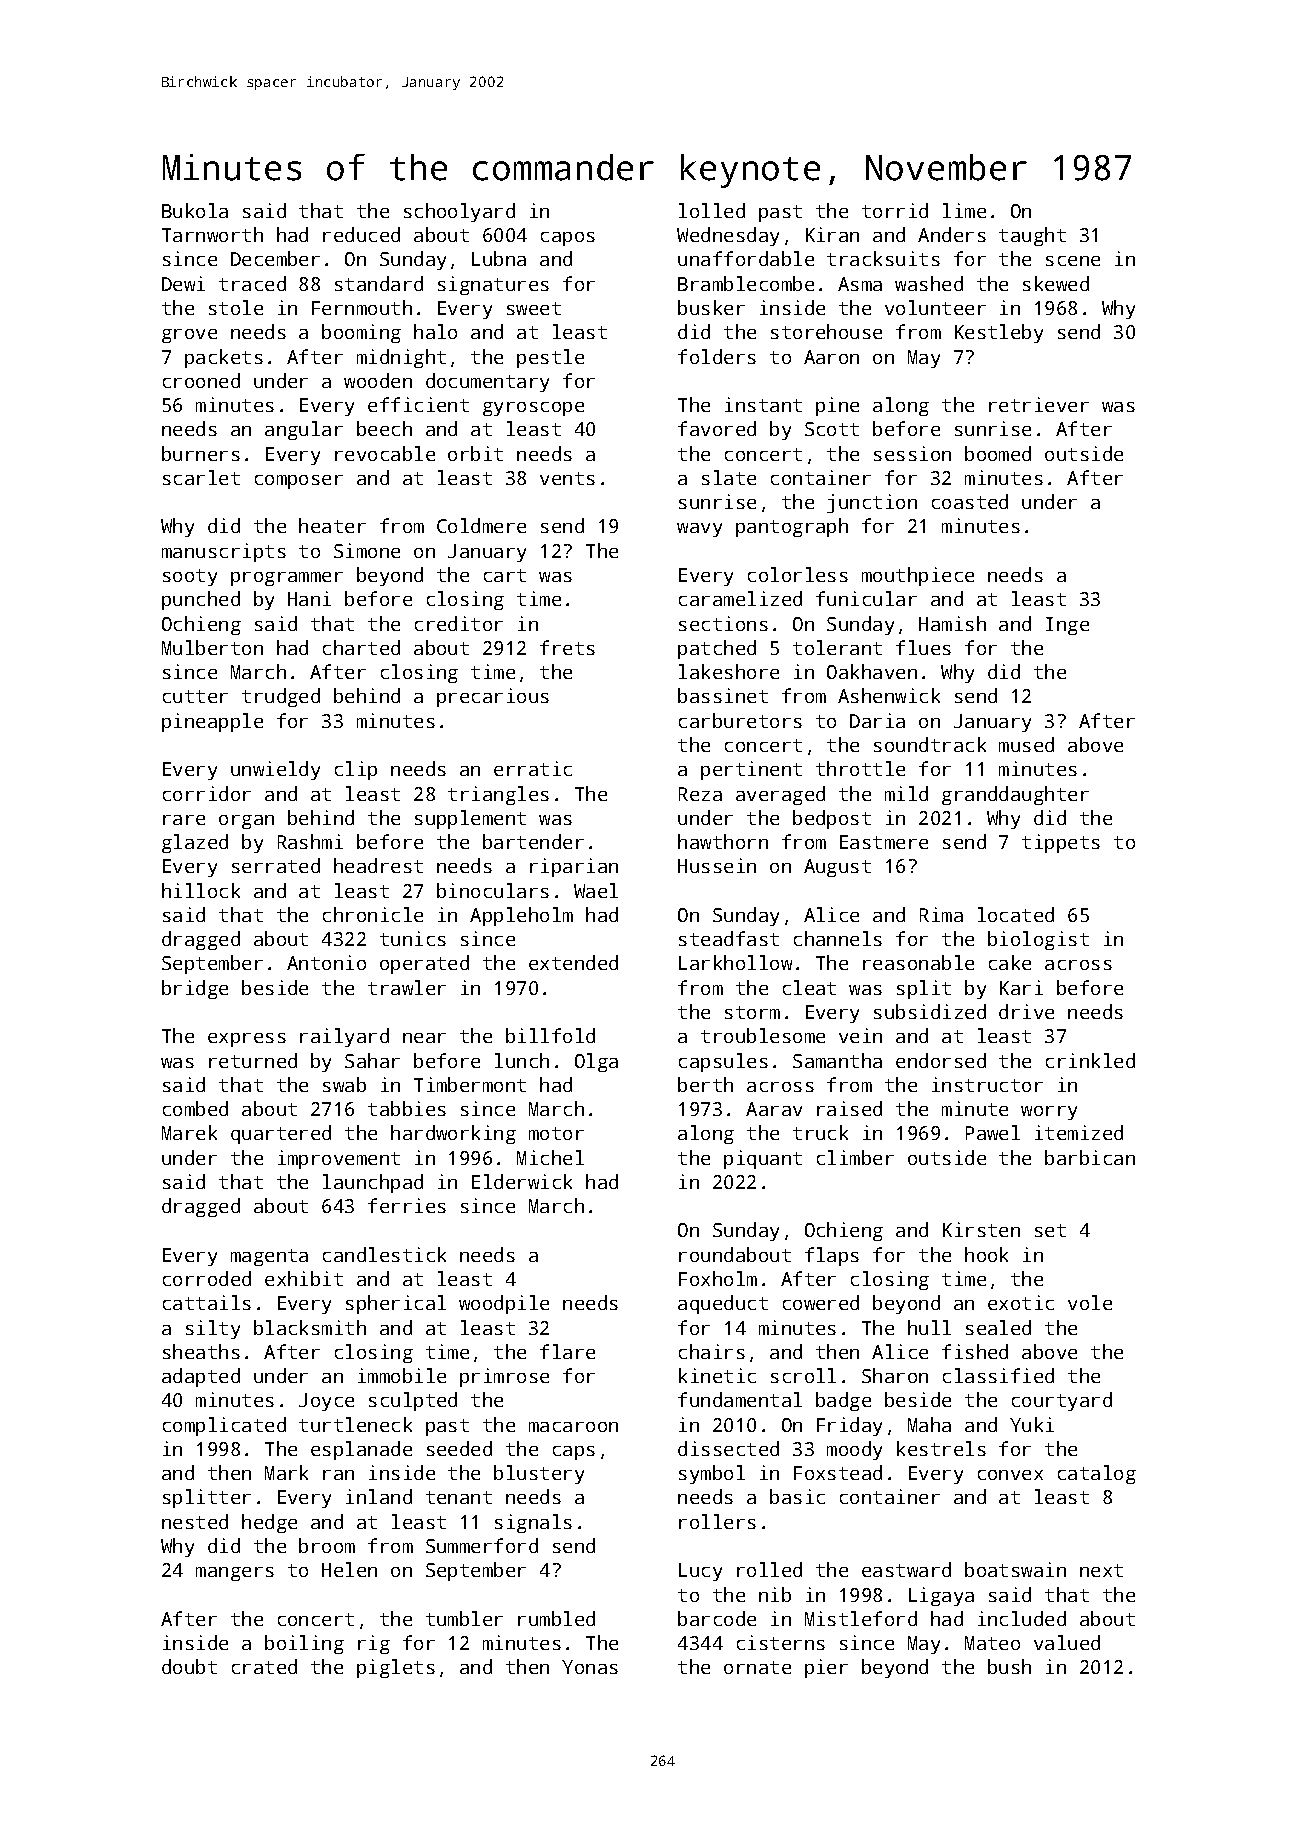  Describe the element at coordinates (1009, 1666) in the screenshot. I see `bush` at that location.
